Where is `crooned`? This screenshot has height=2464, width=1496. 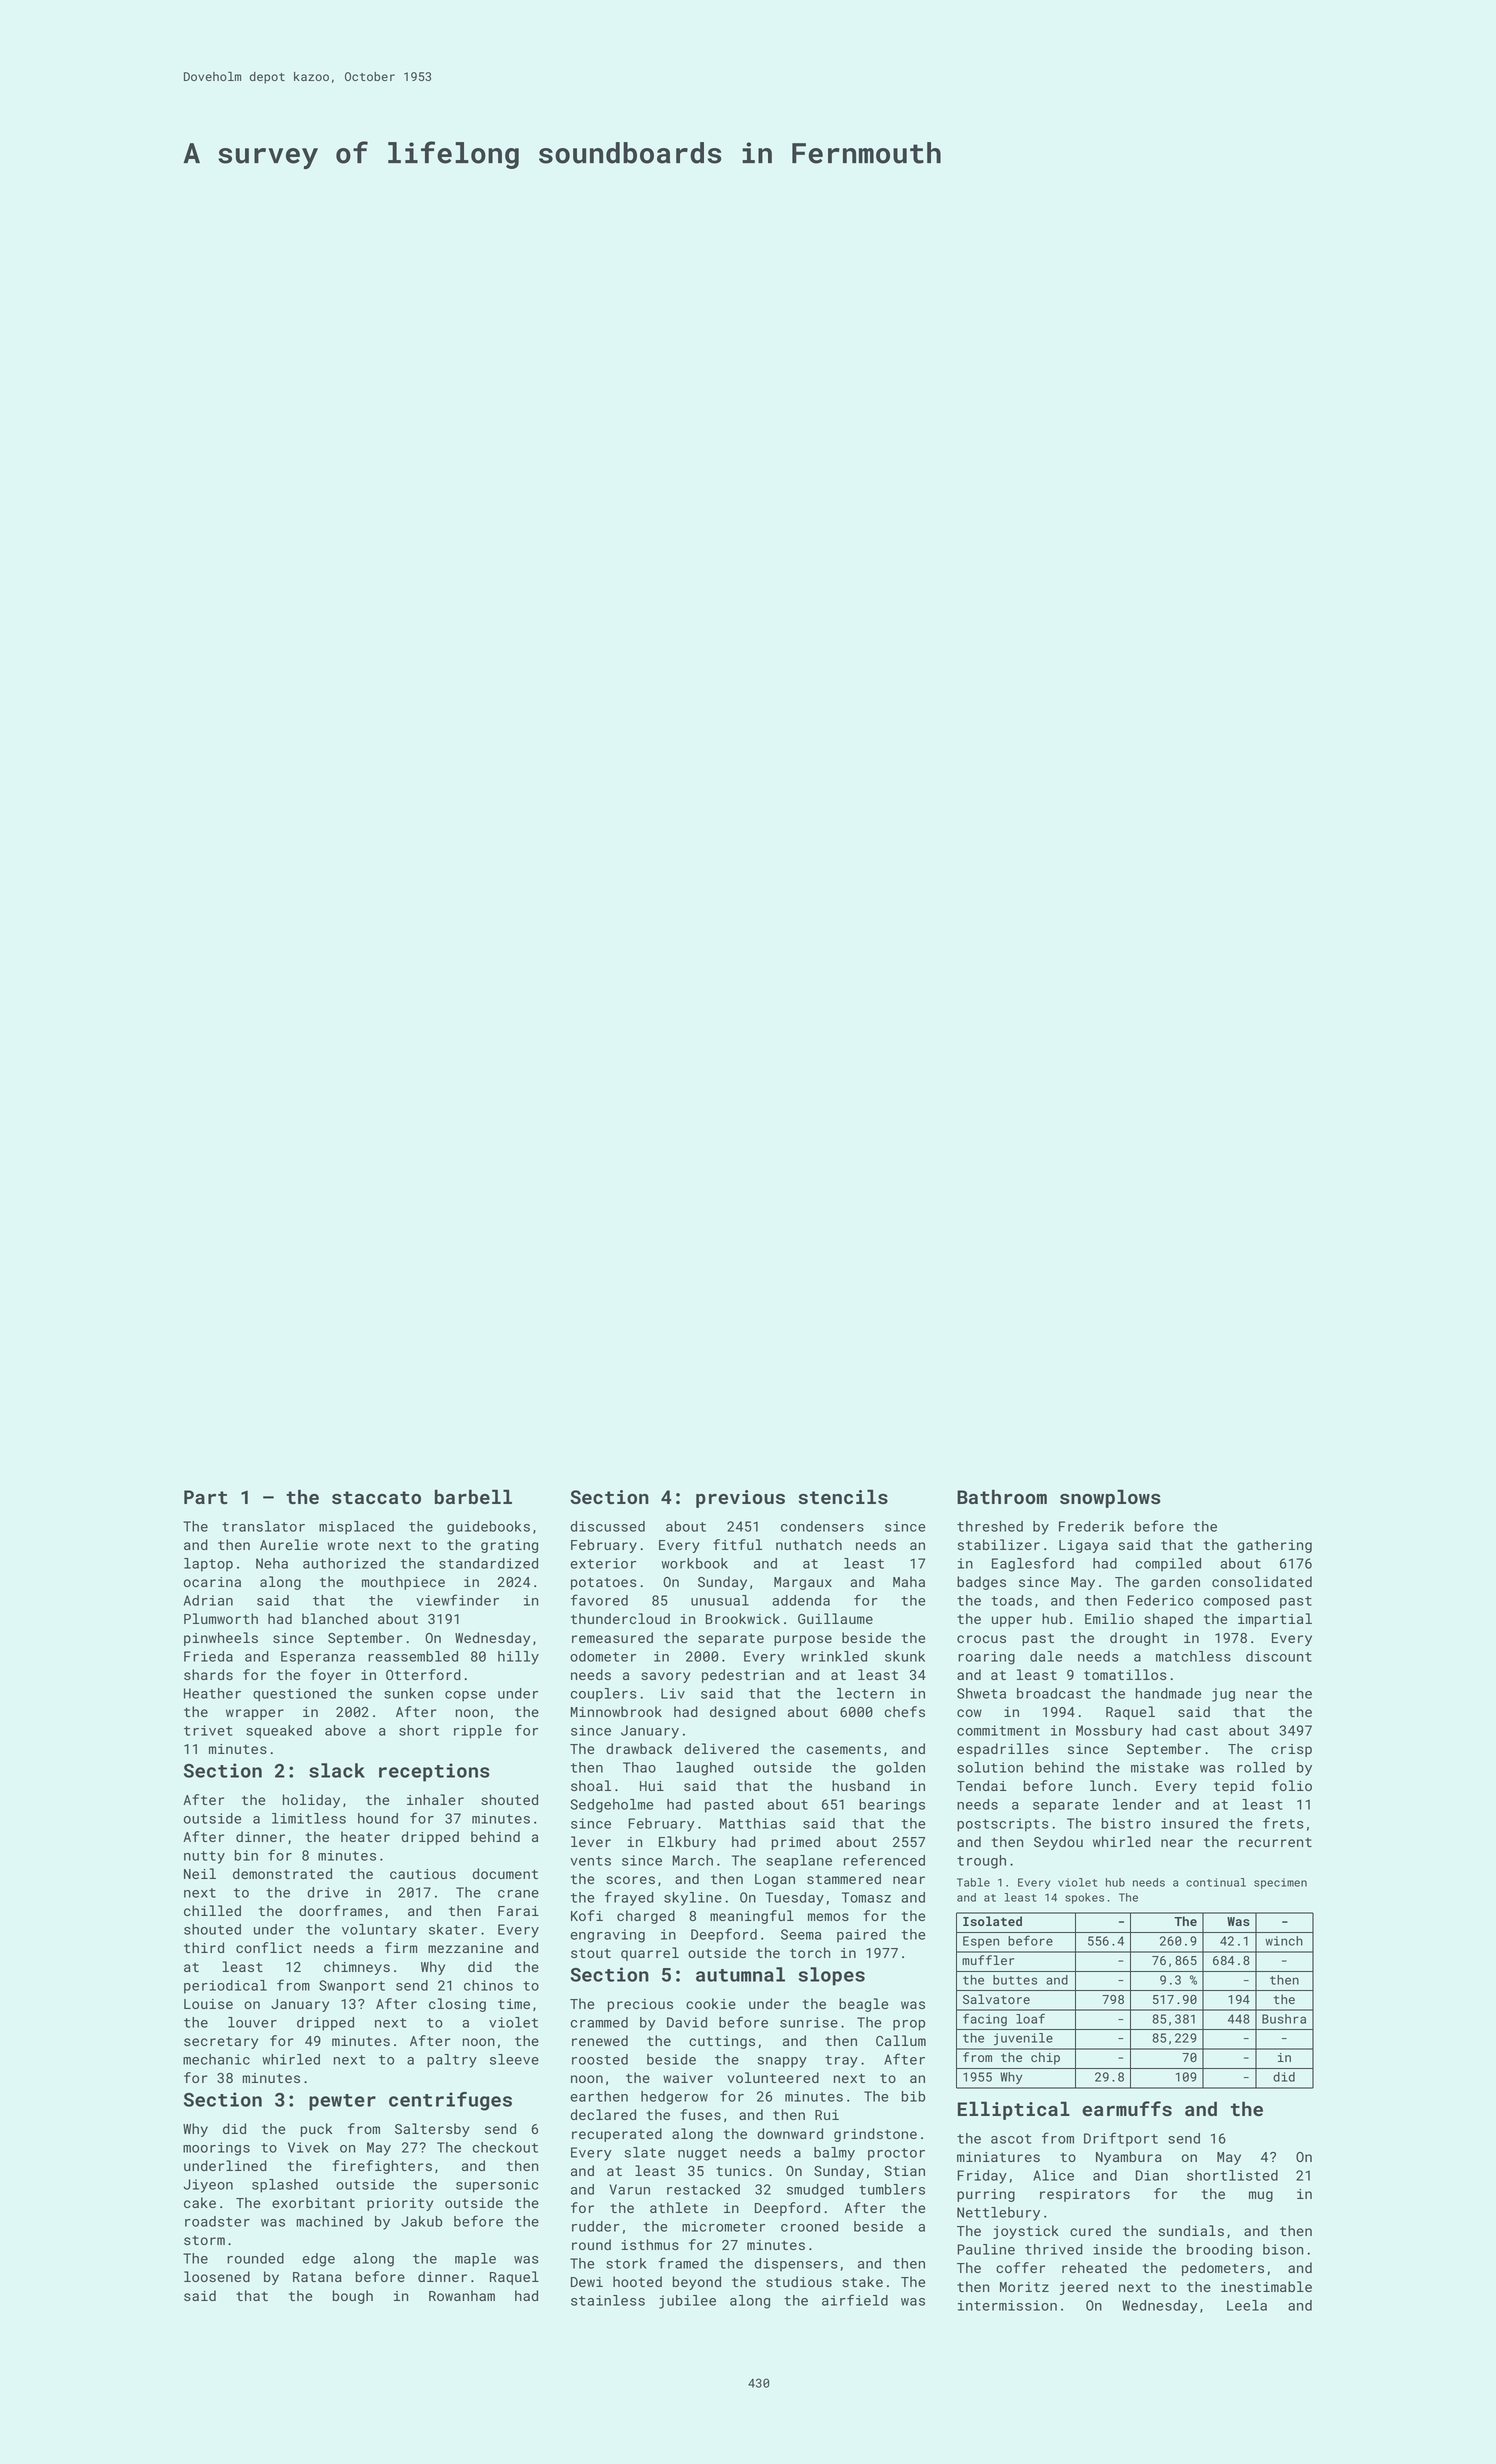 crooned is located at coordinates (809, 2226).
